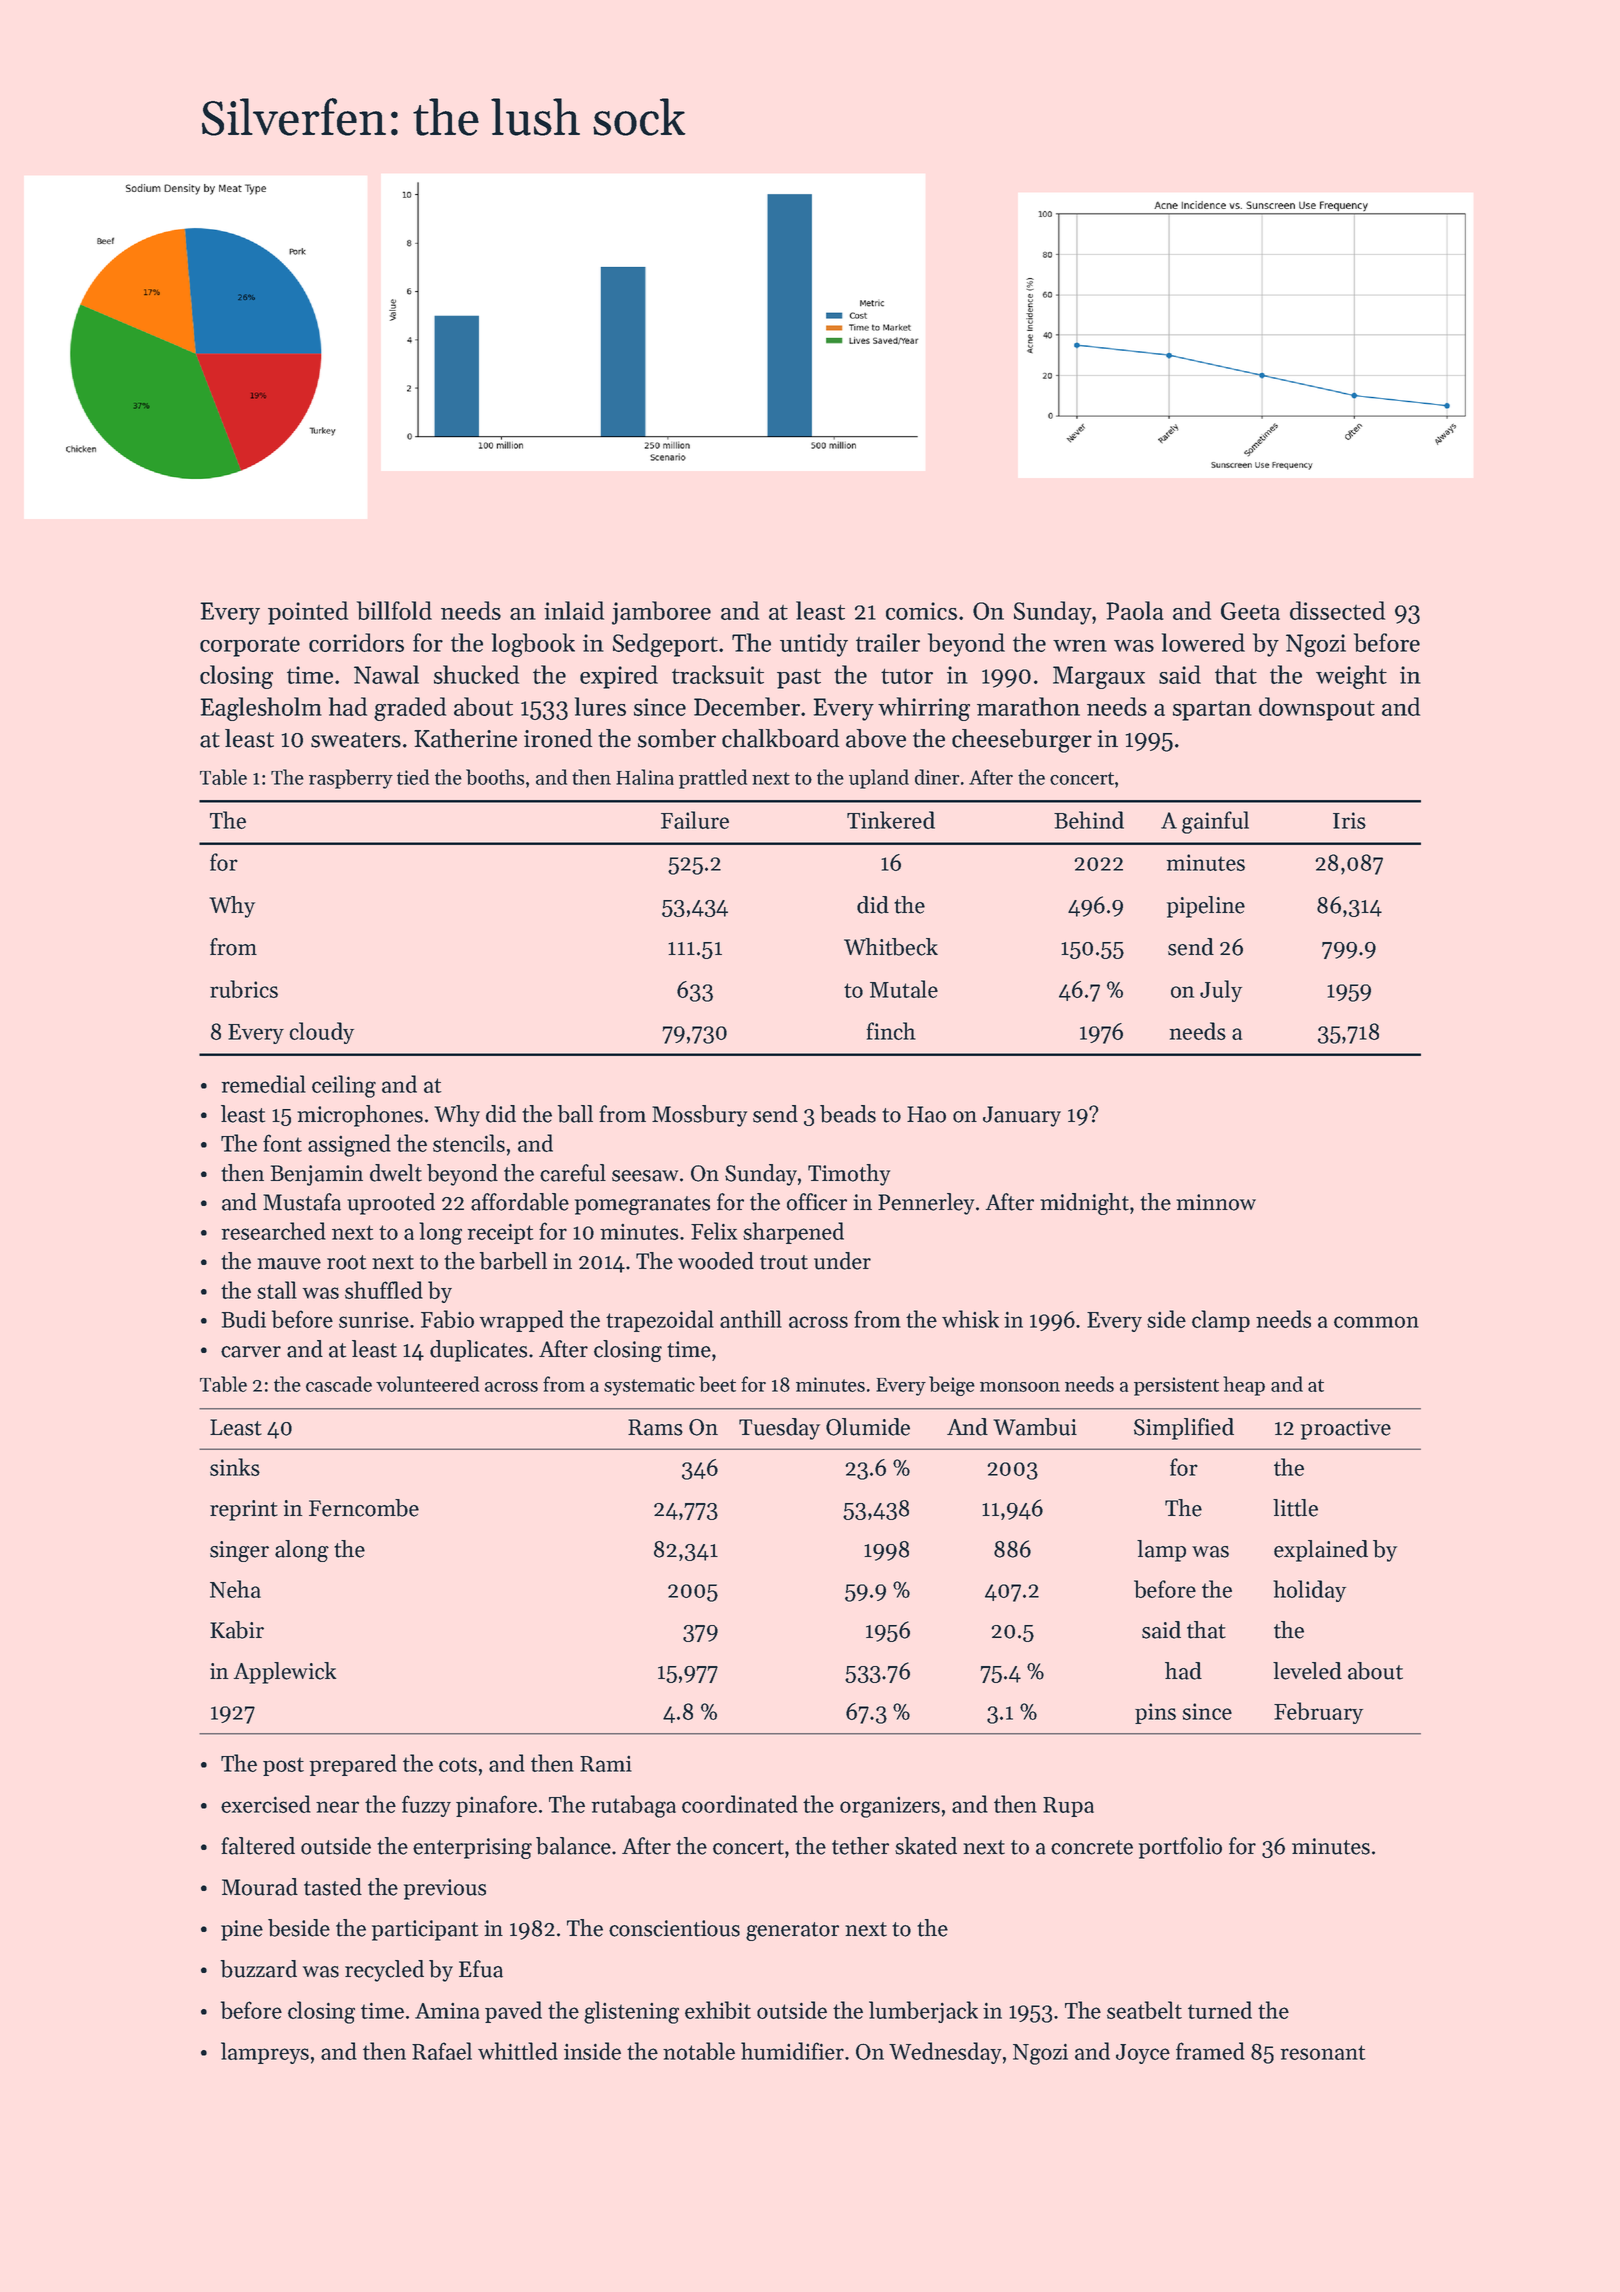 Image resolution: width=1620 pixels, height=2292 pixels. What do you see at coordinates (575, 1114) in the document?
I see `ball` at bounding box center [575, 1114].
